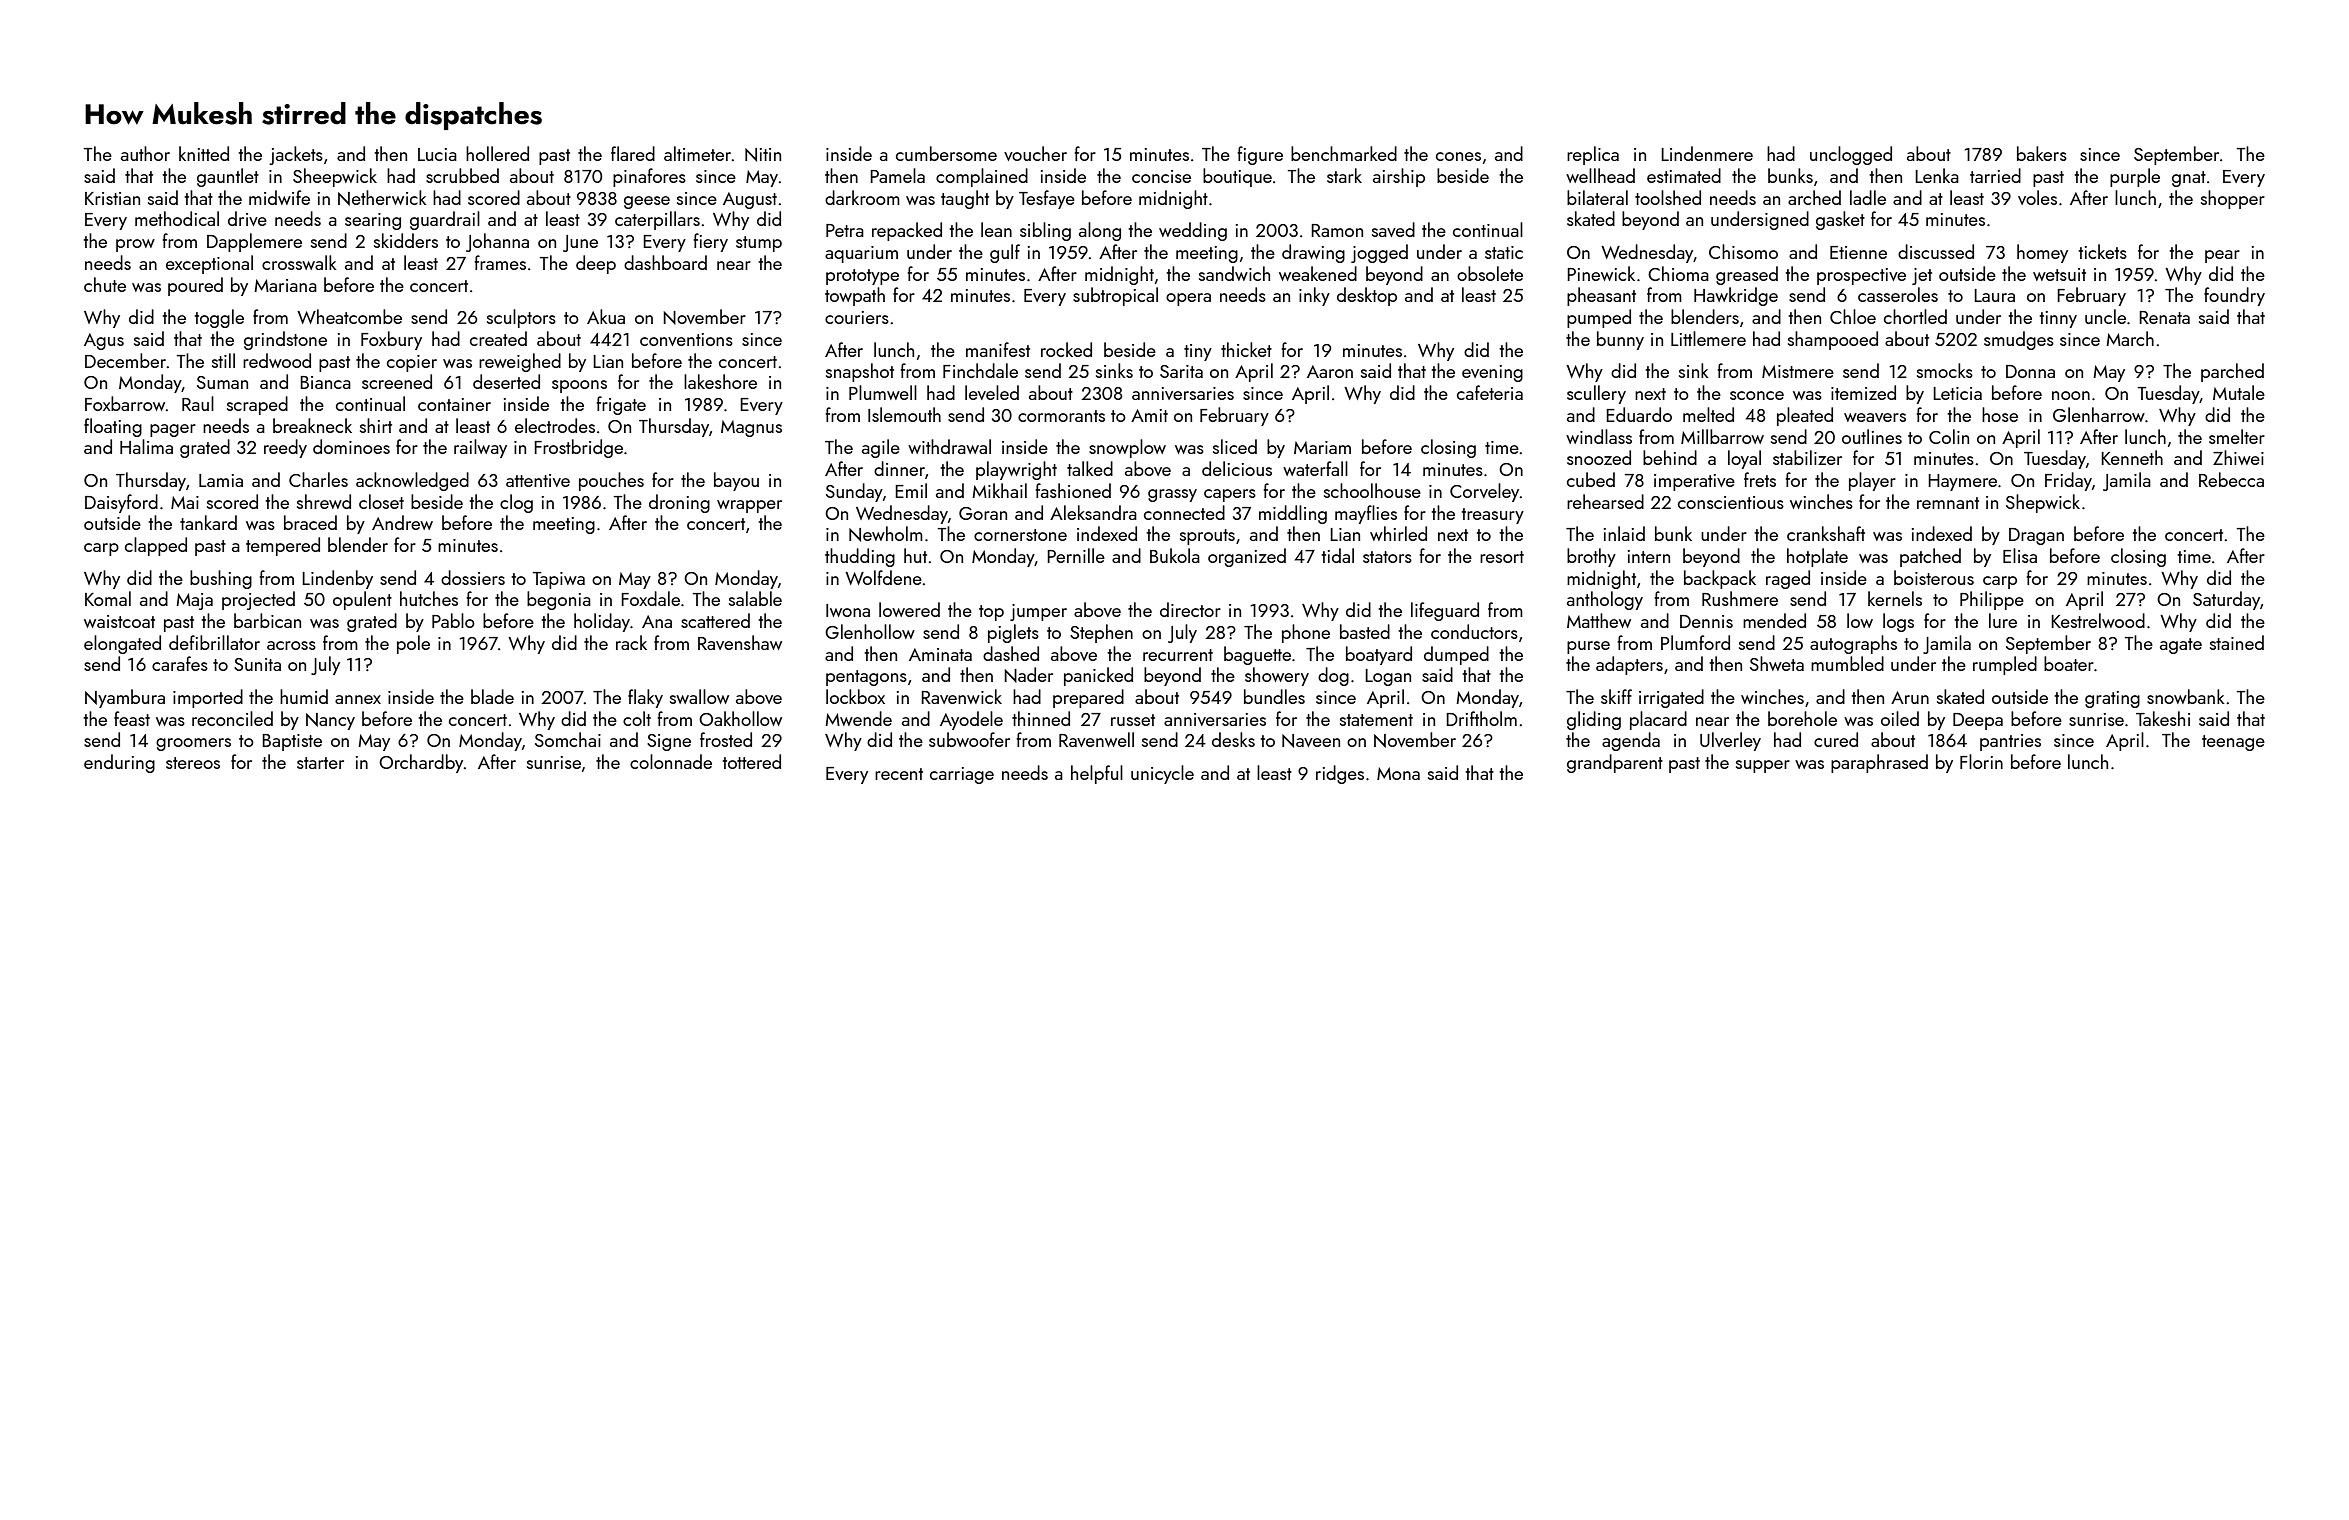  Describe the element at coordinates (1490, 273) in the screenshot. I see `obsolete` at that location.
